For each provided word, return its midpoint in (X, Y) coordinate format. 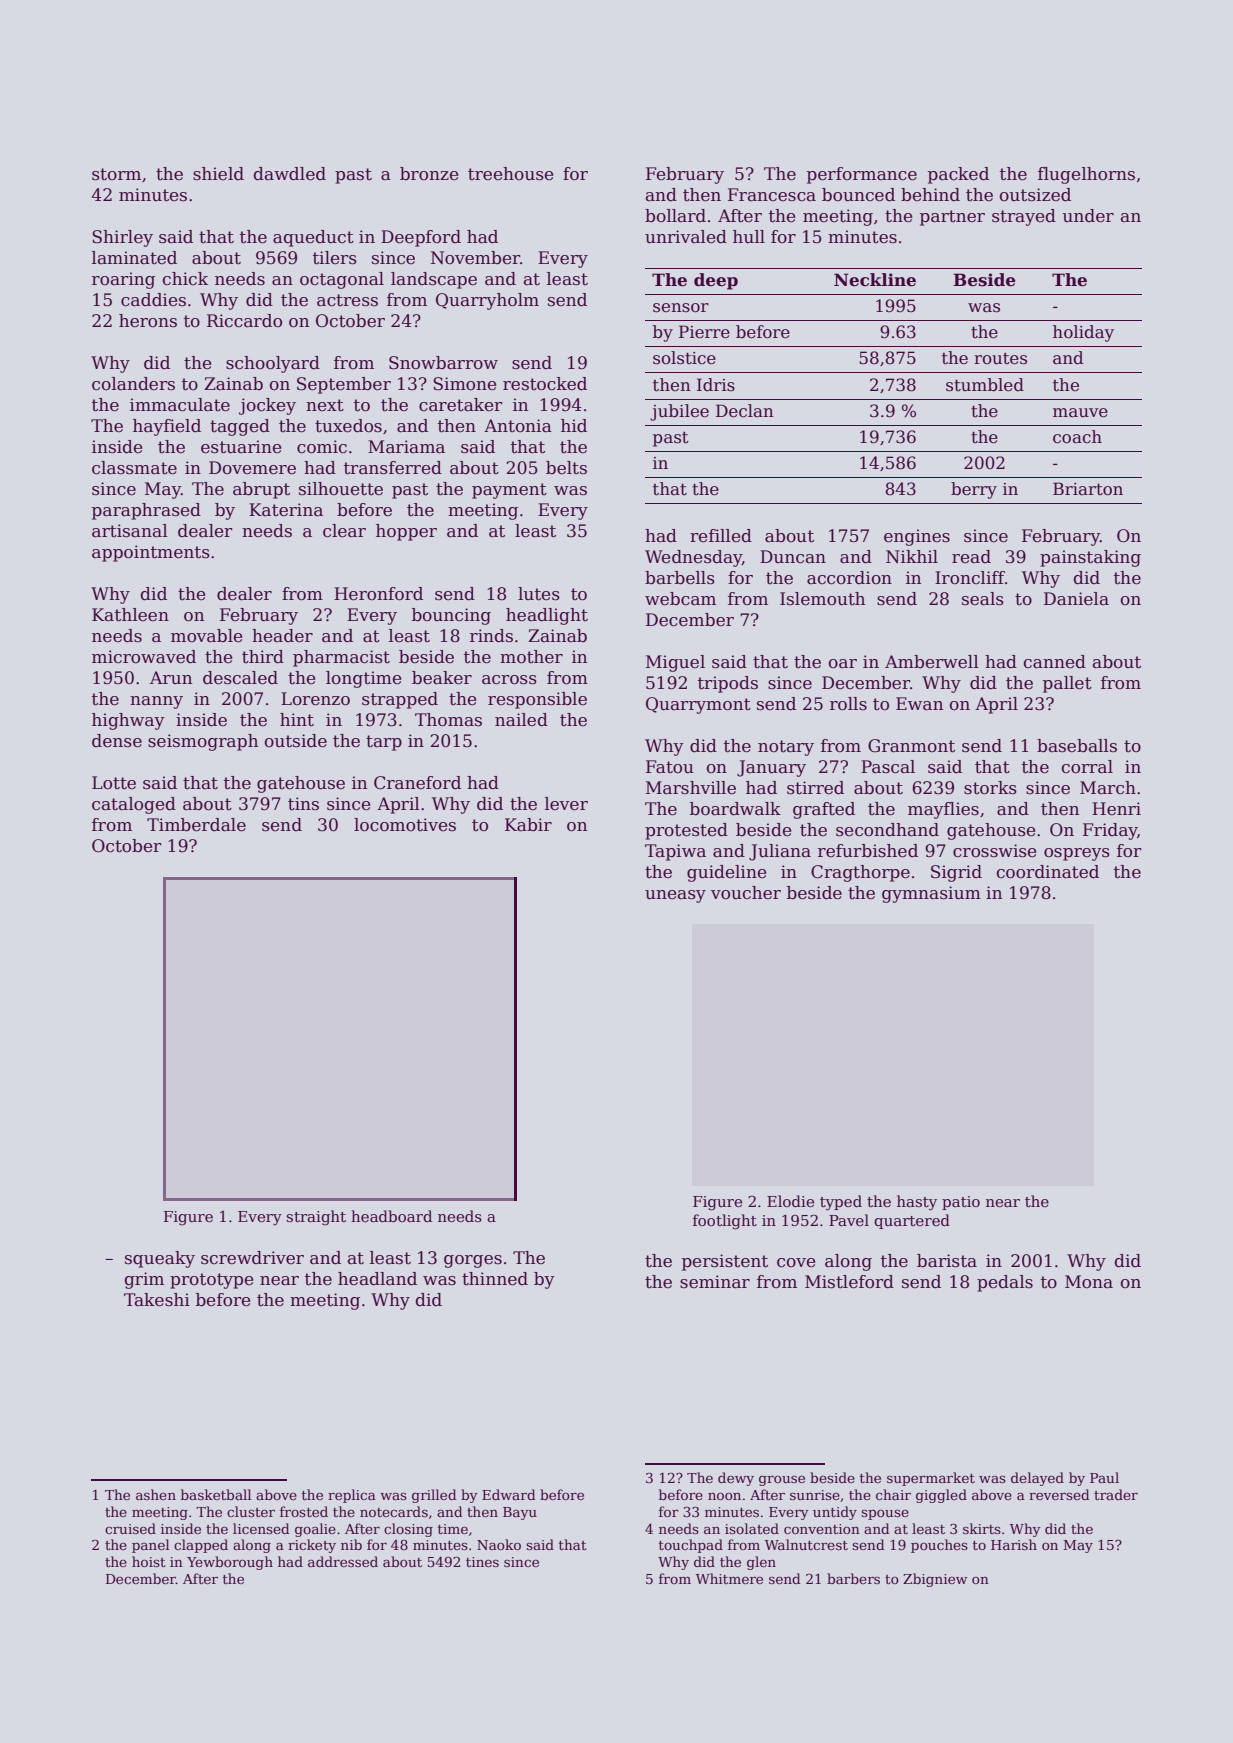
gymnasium (931, 894)
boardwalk (735, 809)
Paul (1104, 1477)
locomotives (405, 825)
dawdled (290, 174)
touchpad (691, 1546)
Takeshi (157, 1300)
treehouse (510, 174)
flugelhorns (1086, 175)
